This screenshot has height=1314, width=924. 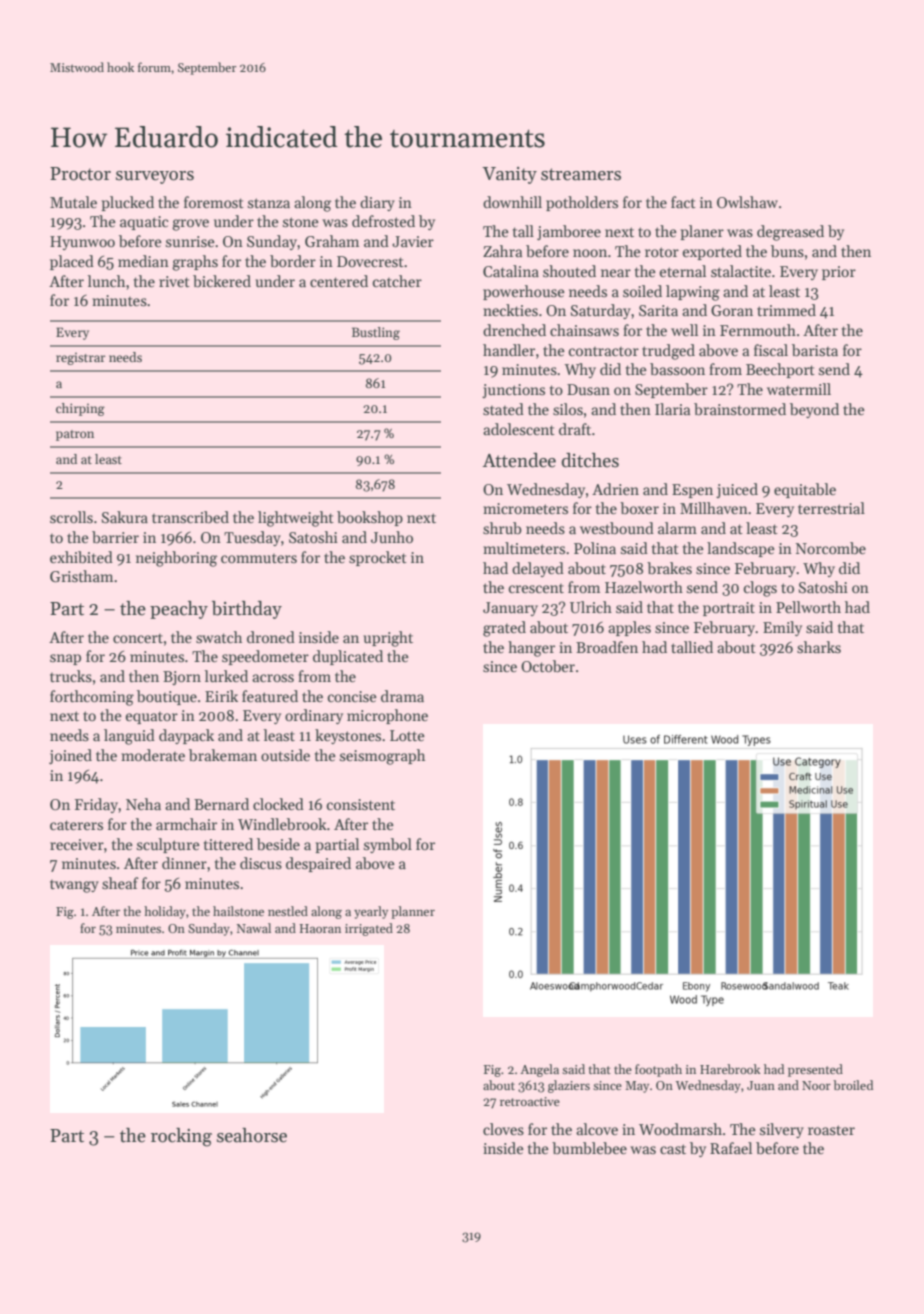 What do you see at coordinates (502, 251) in the screenshot?
I see `Zahra` at bounding box center [502, 251].
